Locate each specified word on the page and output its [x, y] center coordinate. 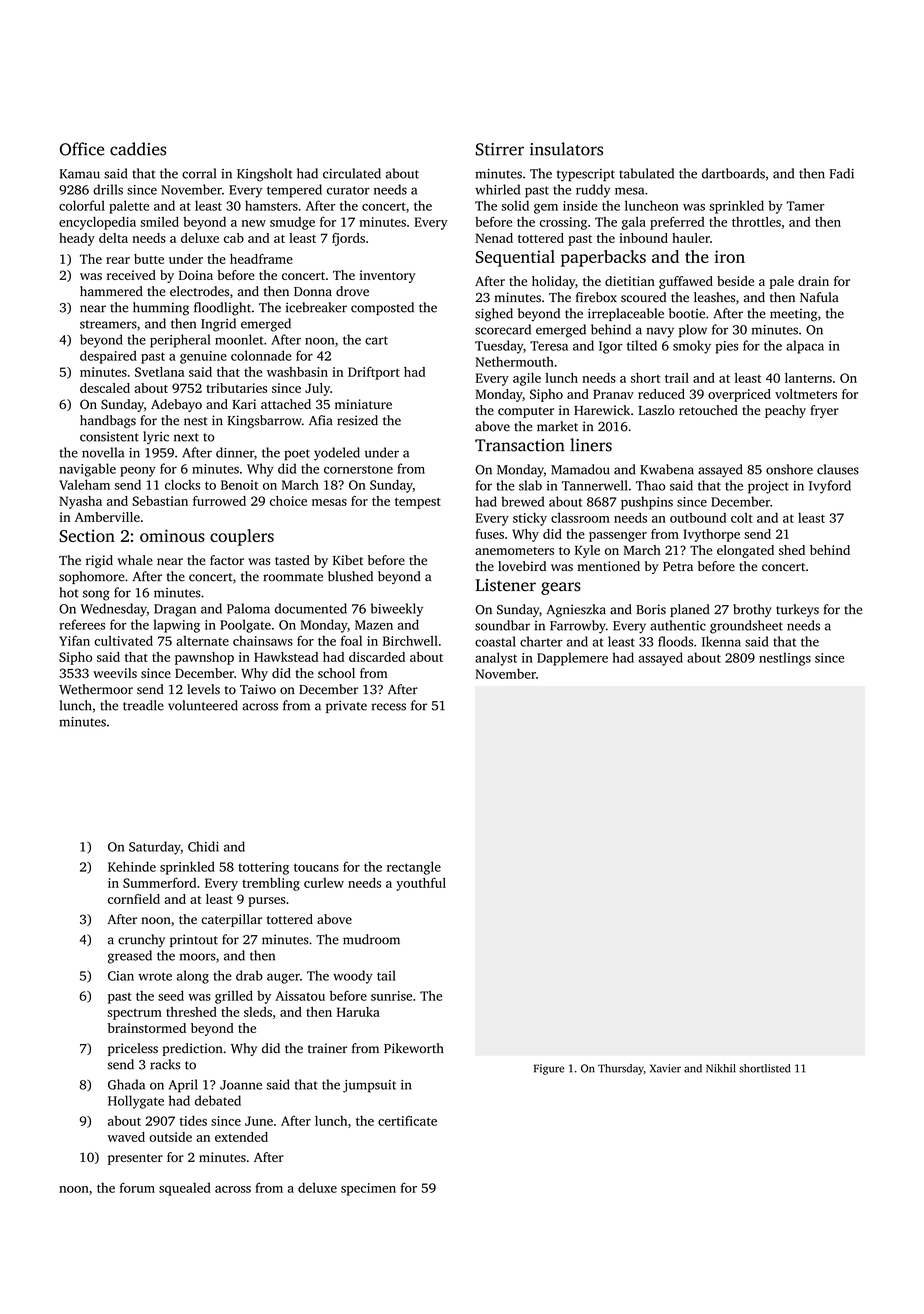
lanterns [808, 378]
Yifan [74, 640]
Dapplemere [572, 659]
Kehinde [132, 866]
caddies [138, 149]
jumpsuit [369, 1086]
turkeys [797, 610]
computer [526, 412]
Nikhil [721, 1068]
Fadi [841, 173]
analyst [496, 659]
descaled [105, 388]
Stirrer [500, 149]
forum [137, 1187]
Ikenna [721, 641]
